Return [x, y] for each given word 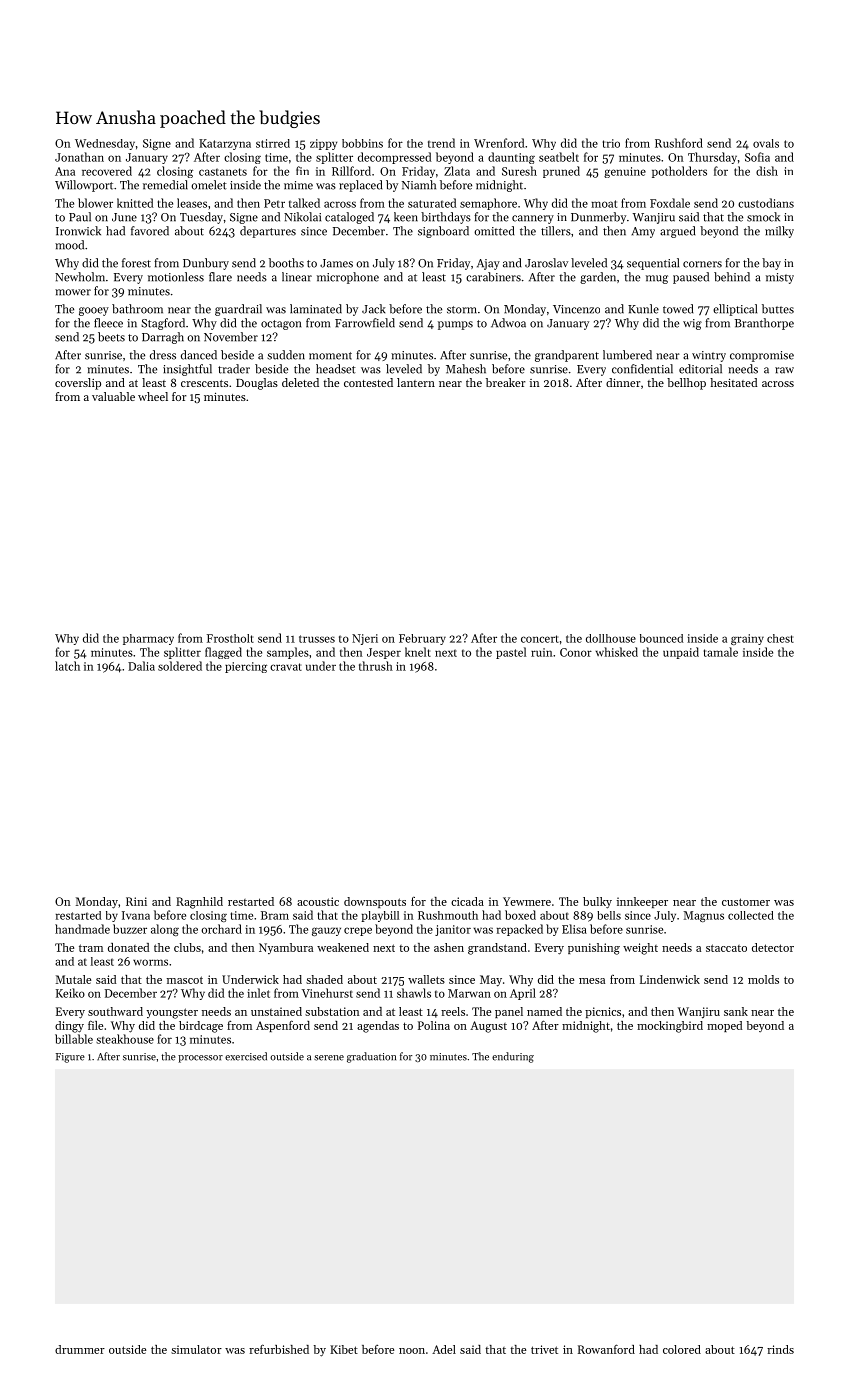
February [422, 639]
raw [784, 370]
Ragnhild [199, 903]
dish [767, 171]
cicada [467, 901]
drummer [80, 1349]
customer [746, 902]
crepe [358, 931]
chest [780, 638]
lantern [416, 382]
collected [751, 915]
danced [199, 355]
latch [67, 666]
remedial [165, 185]
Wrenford [499, 143]
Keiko [70, 993]
